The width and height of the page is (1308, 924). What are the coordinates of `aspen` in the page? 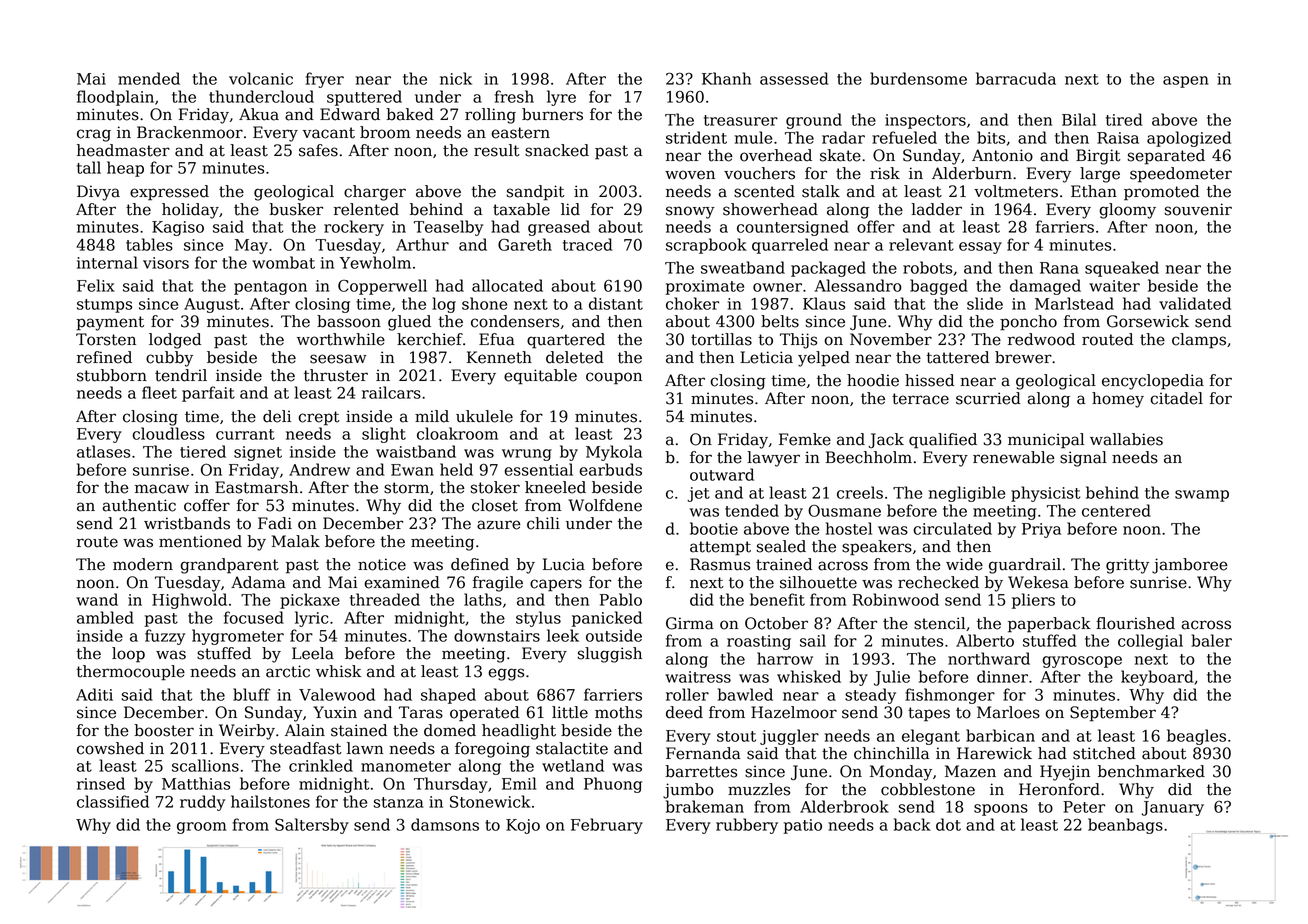 It's located at (1186, 82).
